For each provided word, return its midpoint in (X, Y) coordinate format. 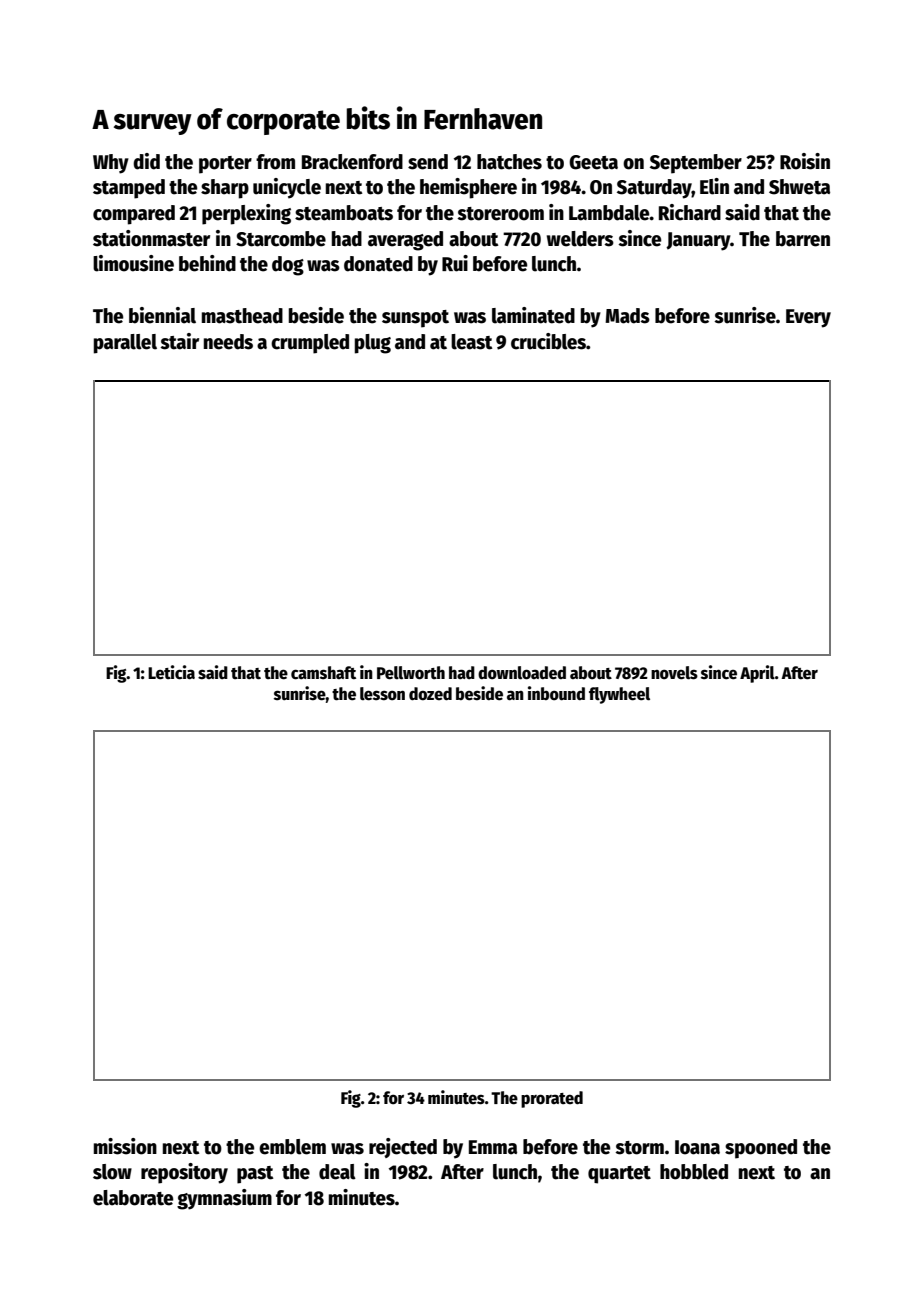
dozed (430, 694)
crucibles (548, 341)
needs (228, 342)
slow (112, 1172)
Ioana (697, 1147)
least (471, 342)
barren (803, 239)
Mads (627, 316)
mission (125, 1146)
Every (808, 318)
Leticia (171, 672)
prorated (552, 1099)
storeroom (500, 214)
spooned (761, 1149)
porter (225, 165)
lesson (382, 694)
